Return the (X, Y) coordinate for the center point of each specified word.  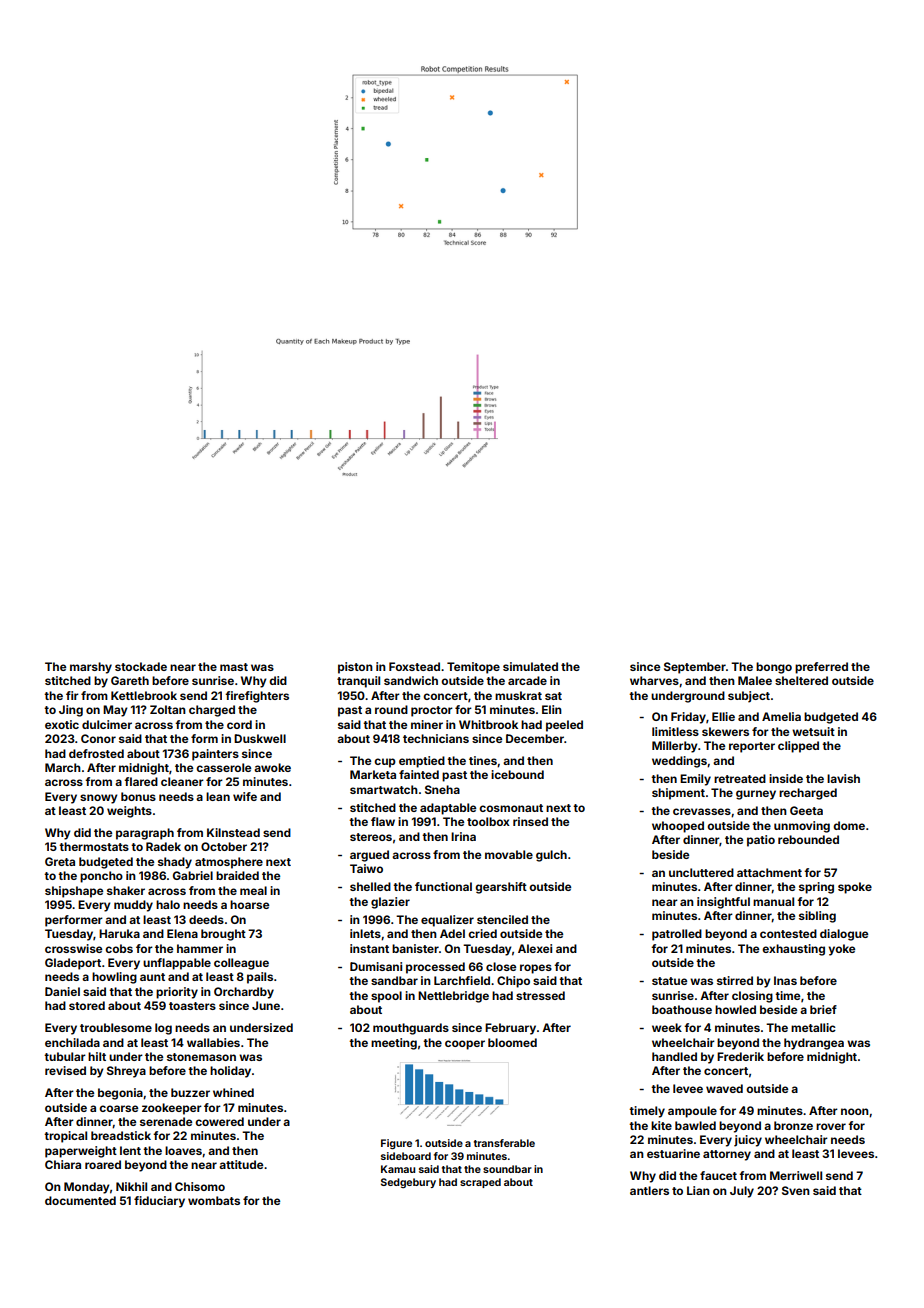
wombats (214, 1200)
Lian (698, 1190)
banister (415, 948)
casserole (223, 767)
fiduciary (159, 1202)
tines (483, 760)
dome (849, 825)
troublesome (116, 1027)
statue (669, 981)
